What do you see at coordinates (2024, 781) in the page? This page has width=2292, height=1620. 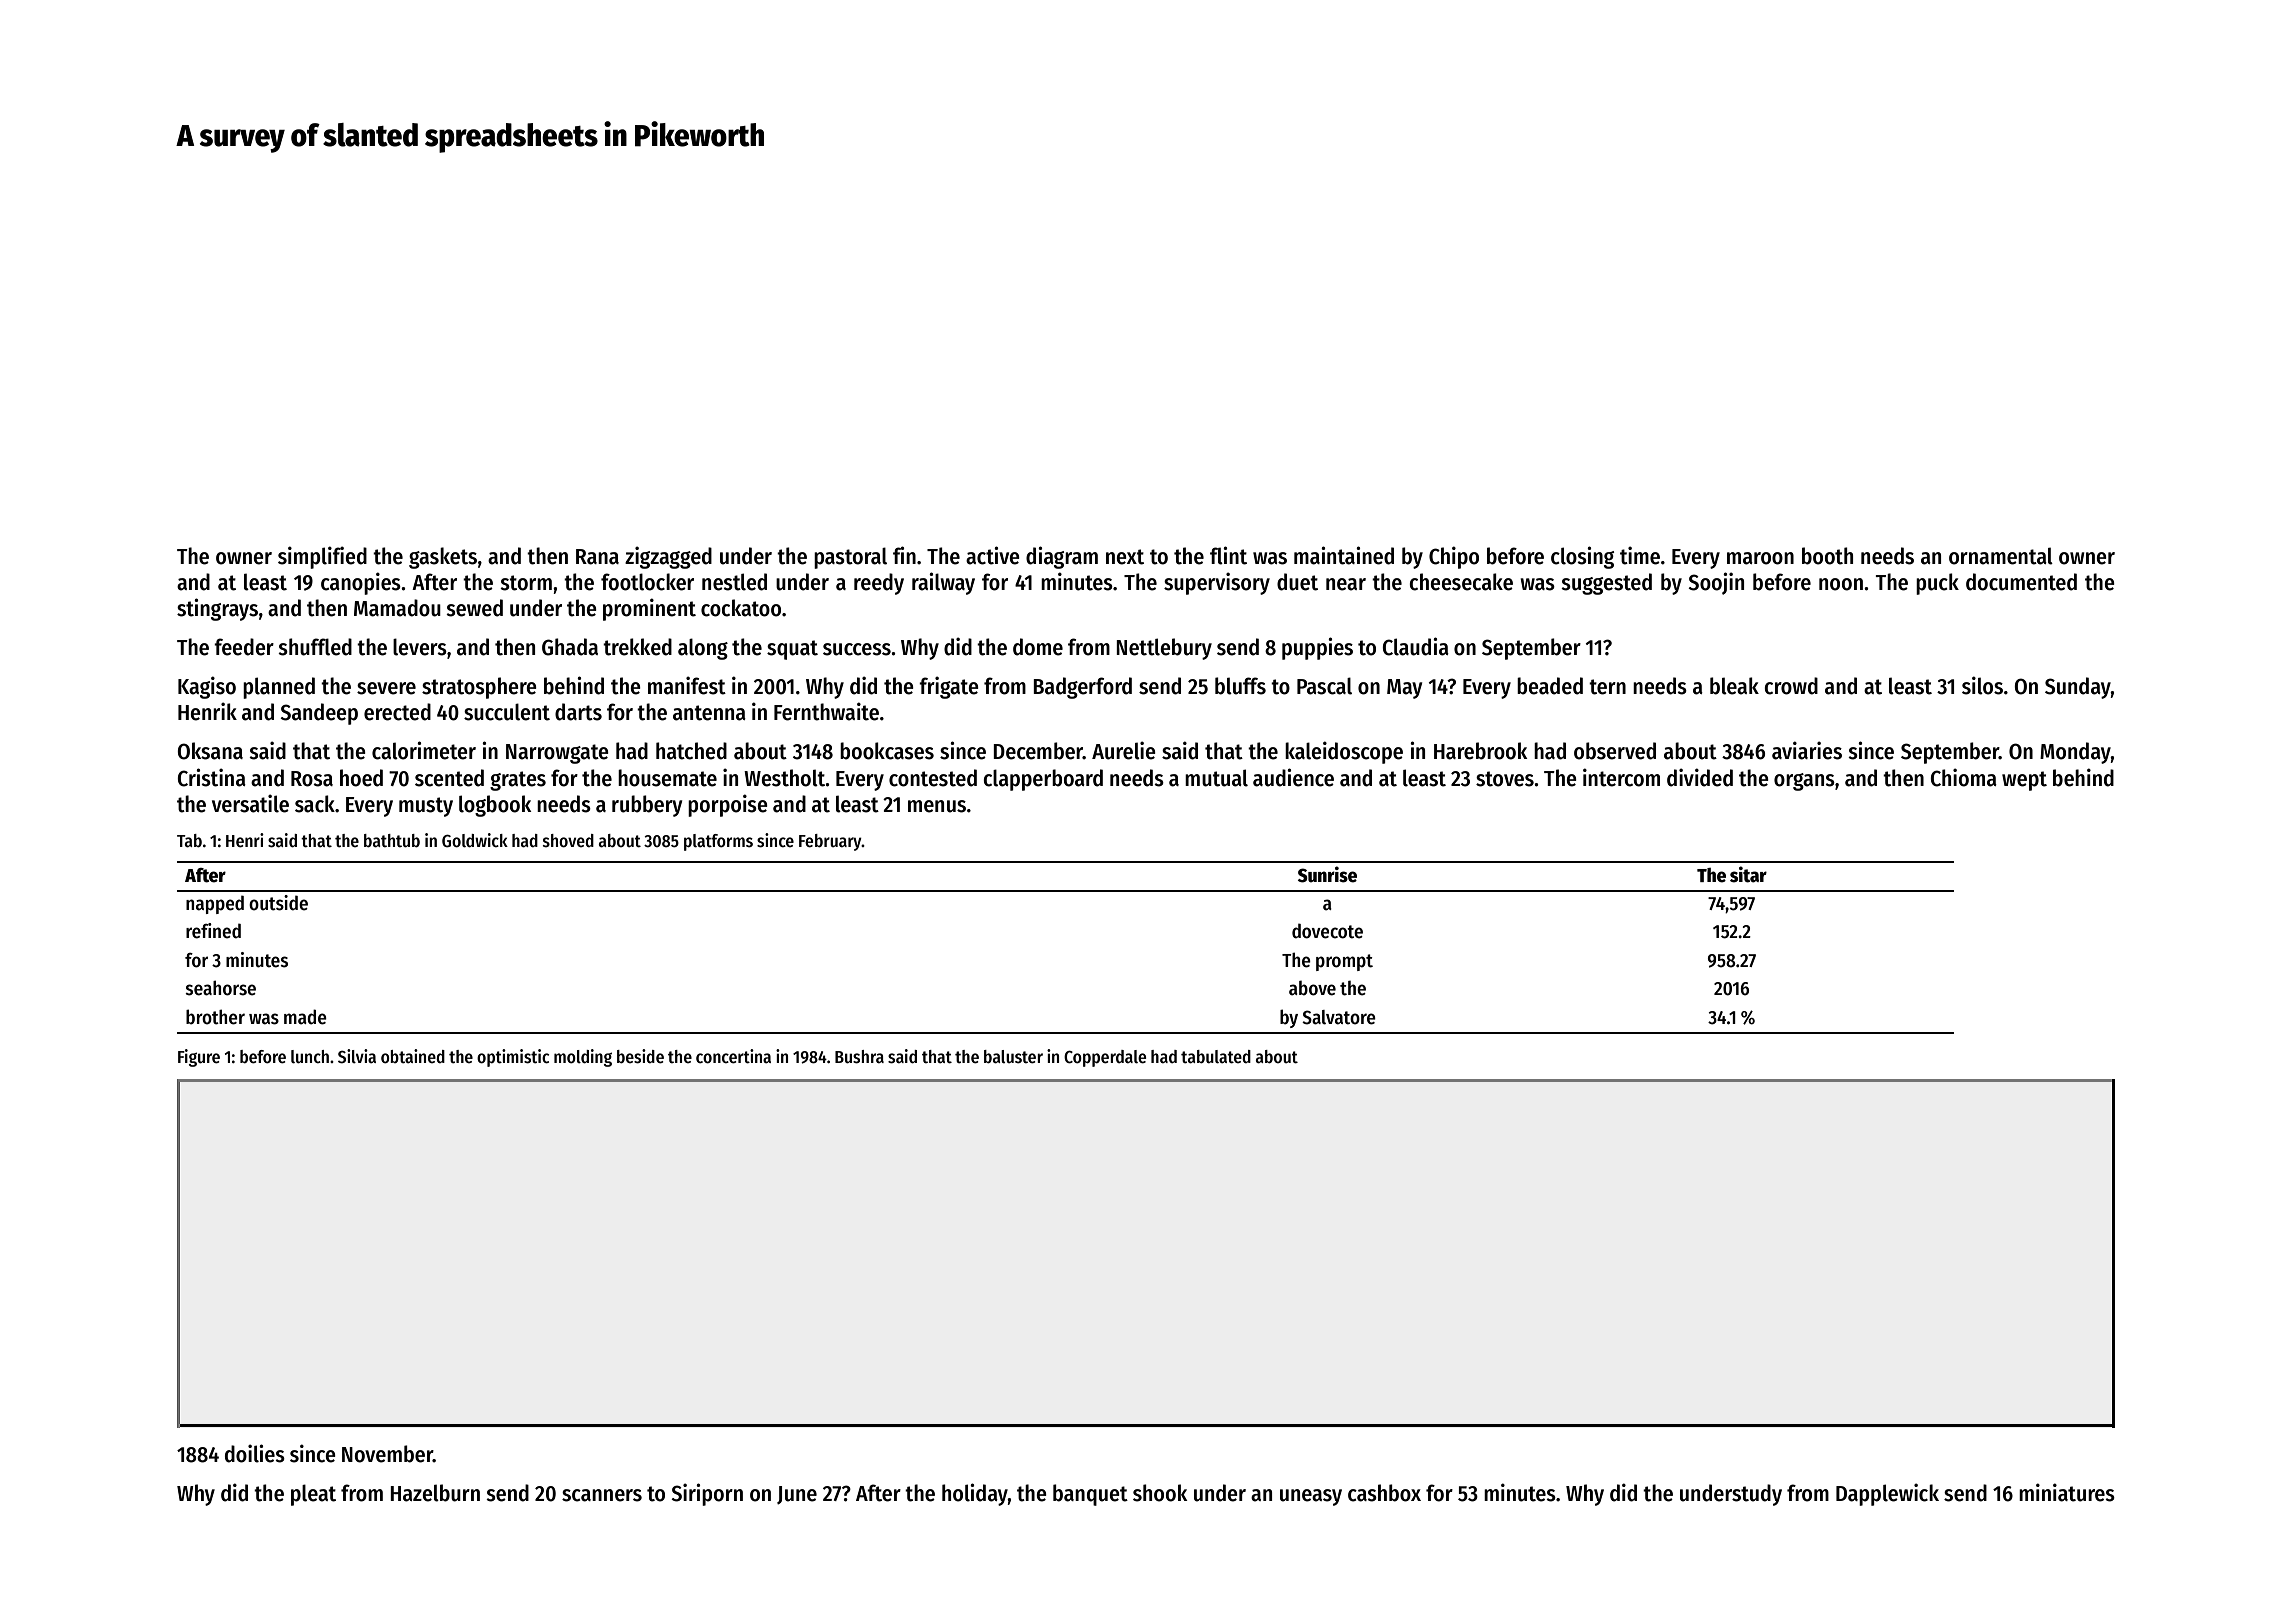 I see `wept` at bounding box center [2024, 781].
